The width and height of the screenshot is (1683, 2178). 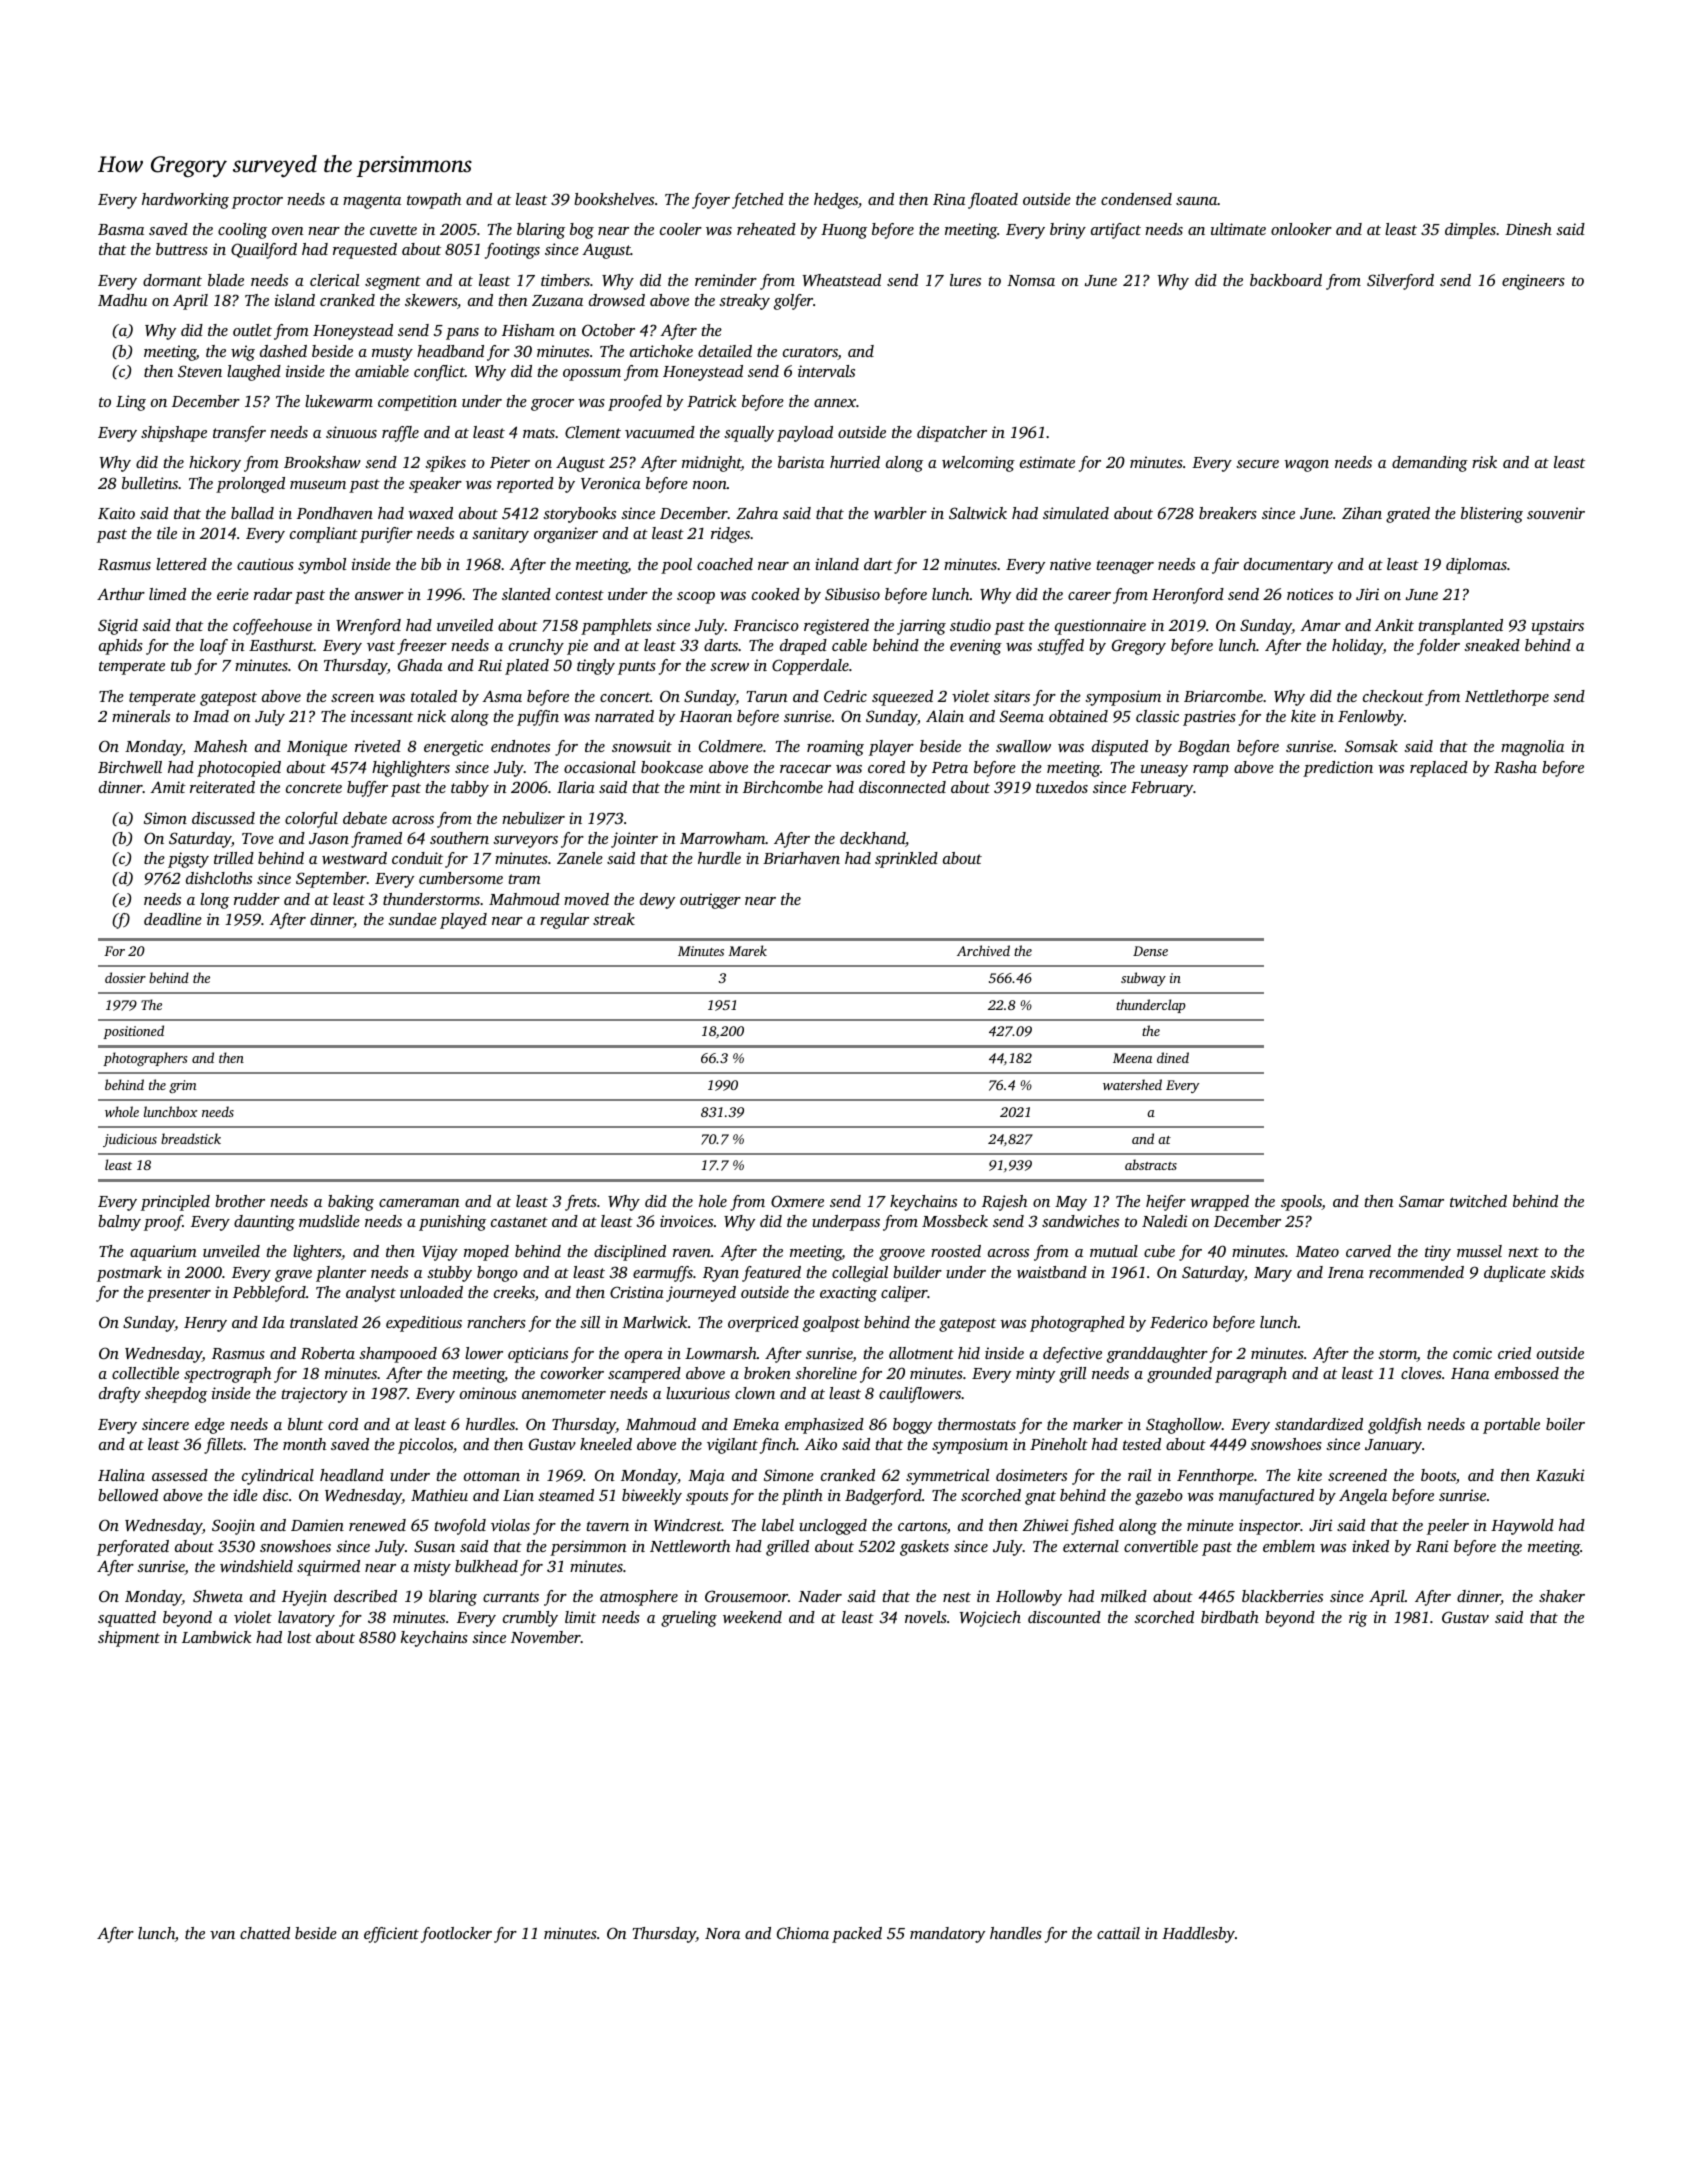 I want to click on shampooed, so click(x=398, y=1355).
